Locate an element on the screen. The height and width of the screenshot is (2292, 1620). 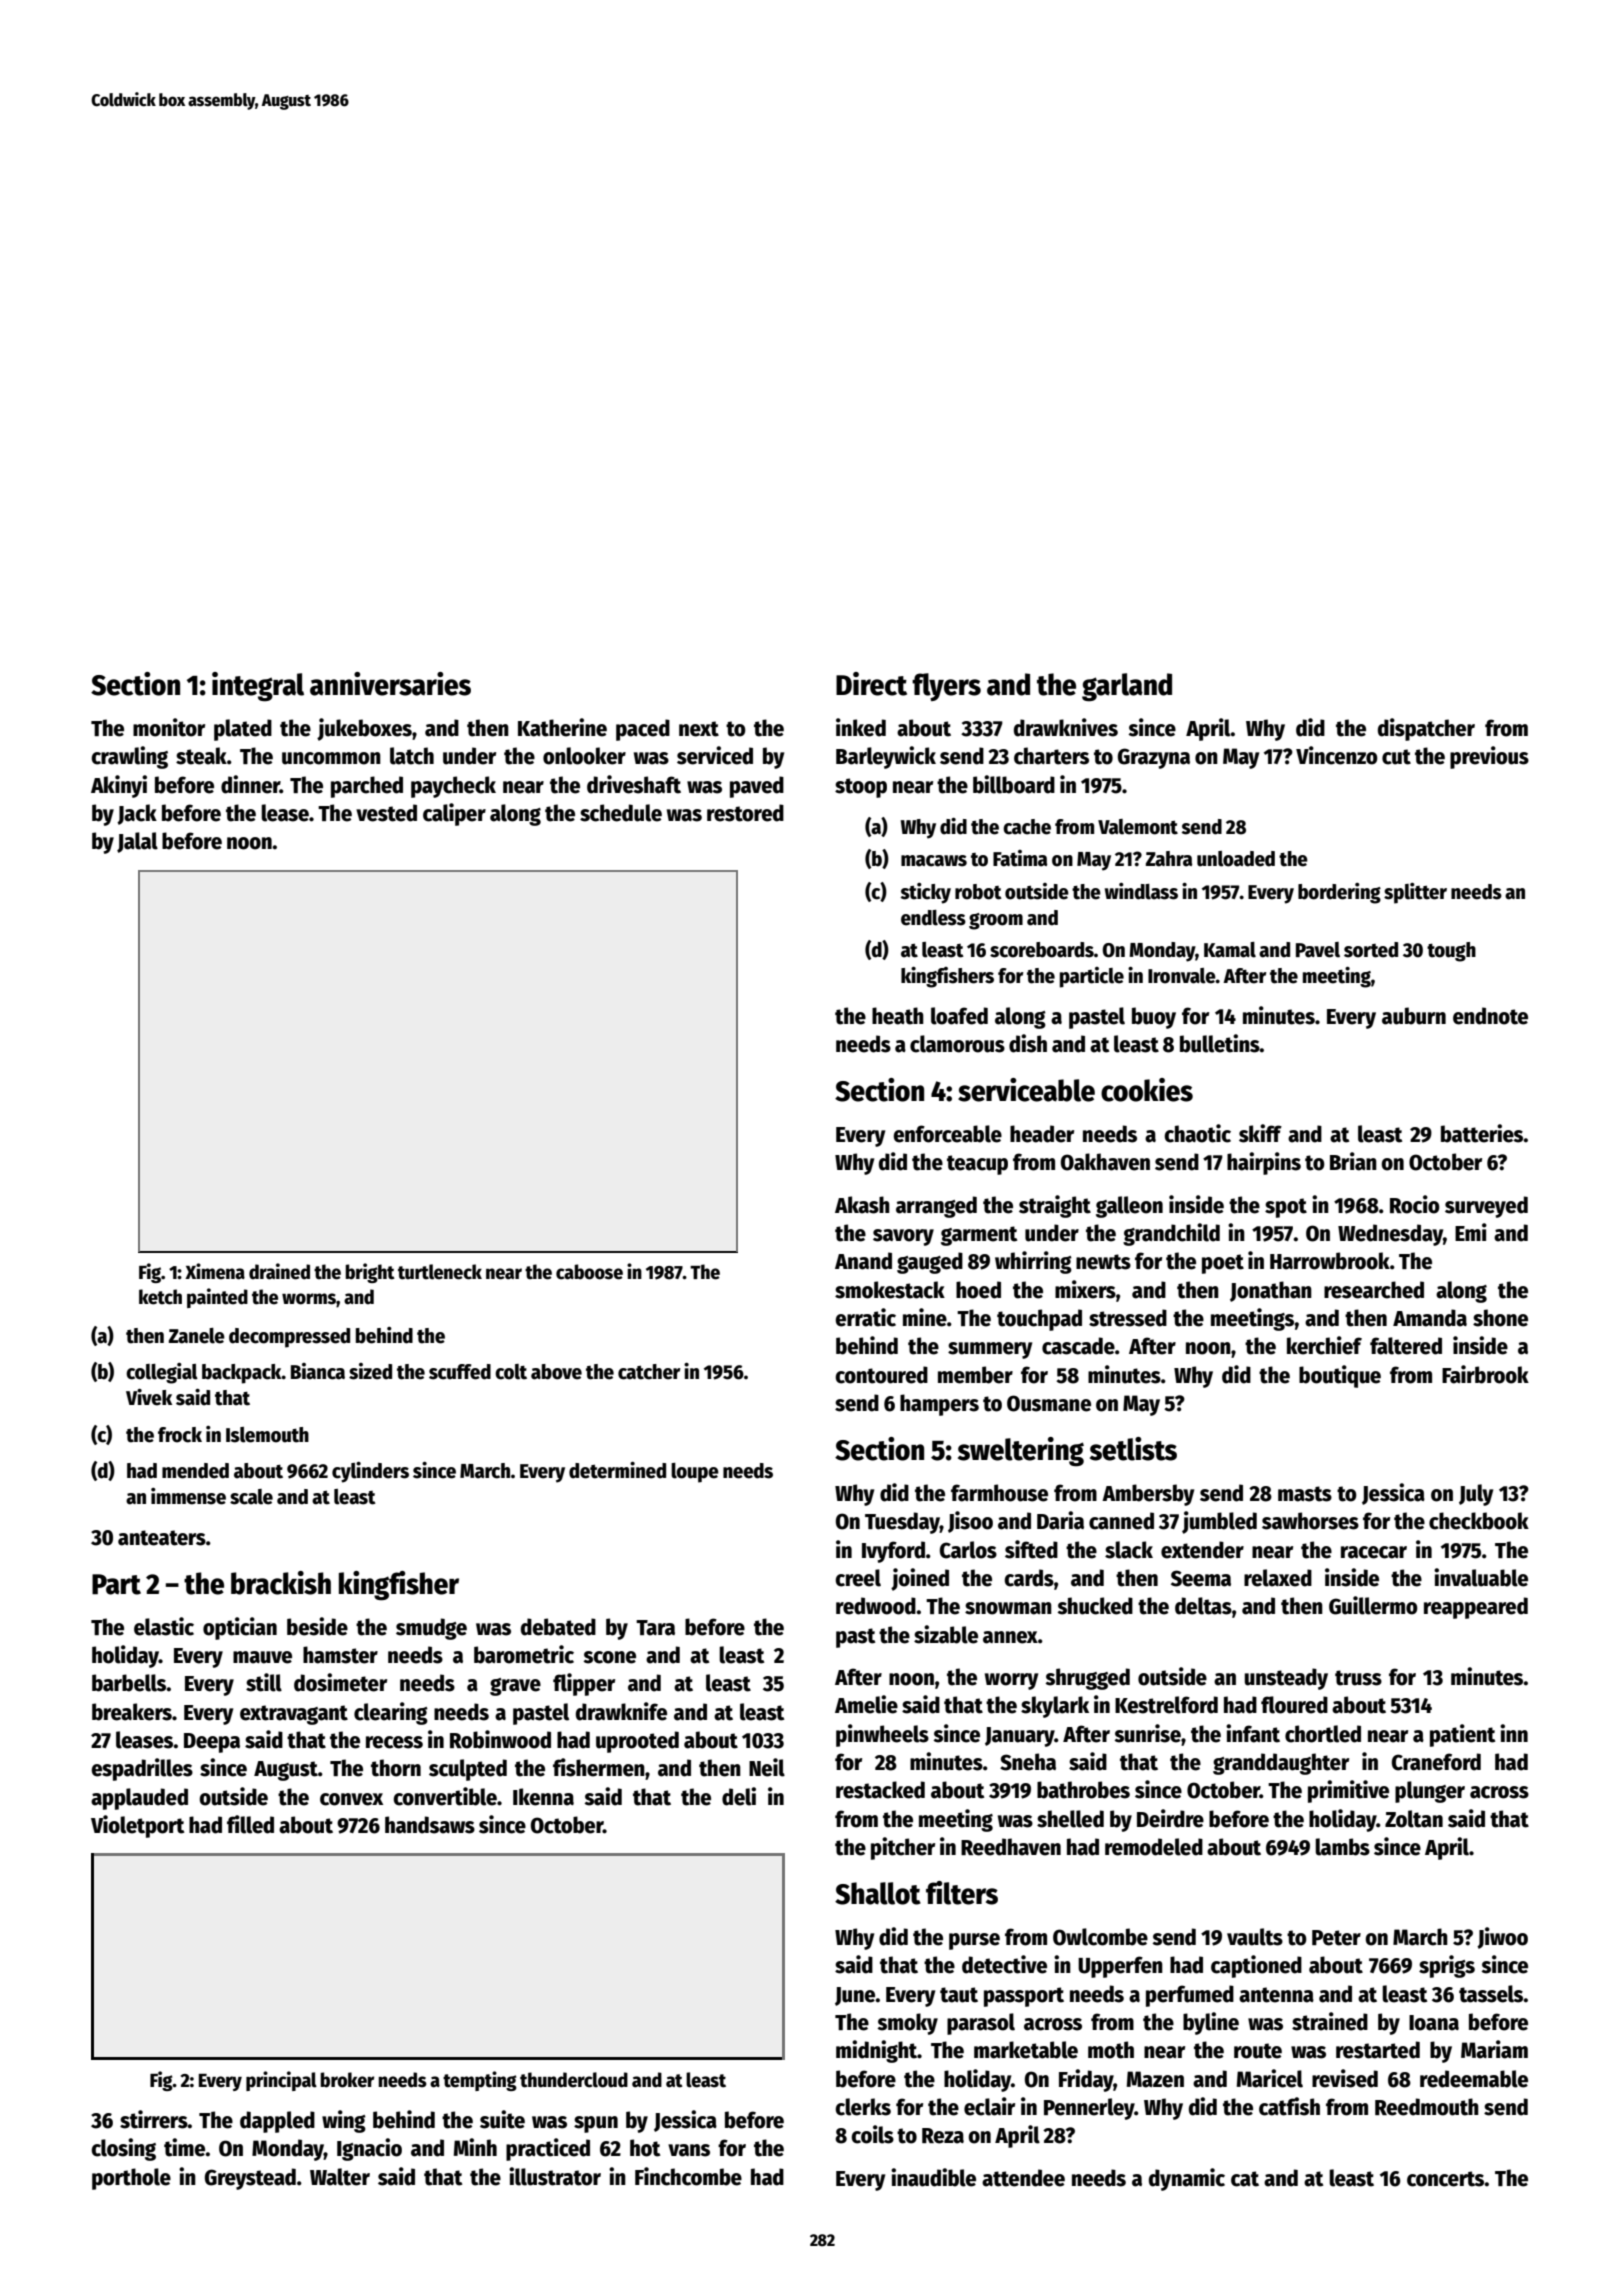
drained is located at coordinates (279, 1271).
